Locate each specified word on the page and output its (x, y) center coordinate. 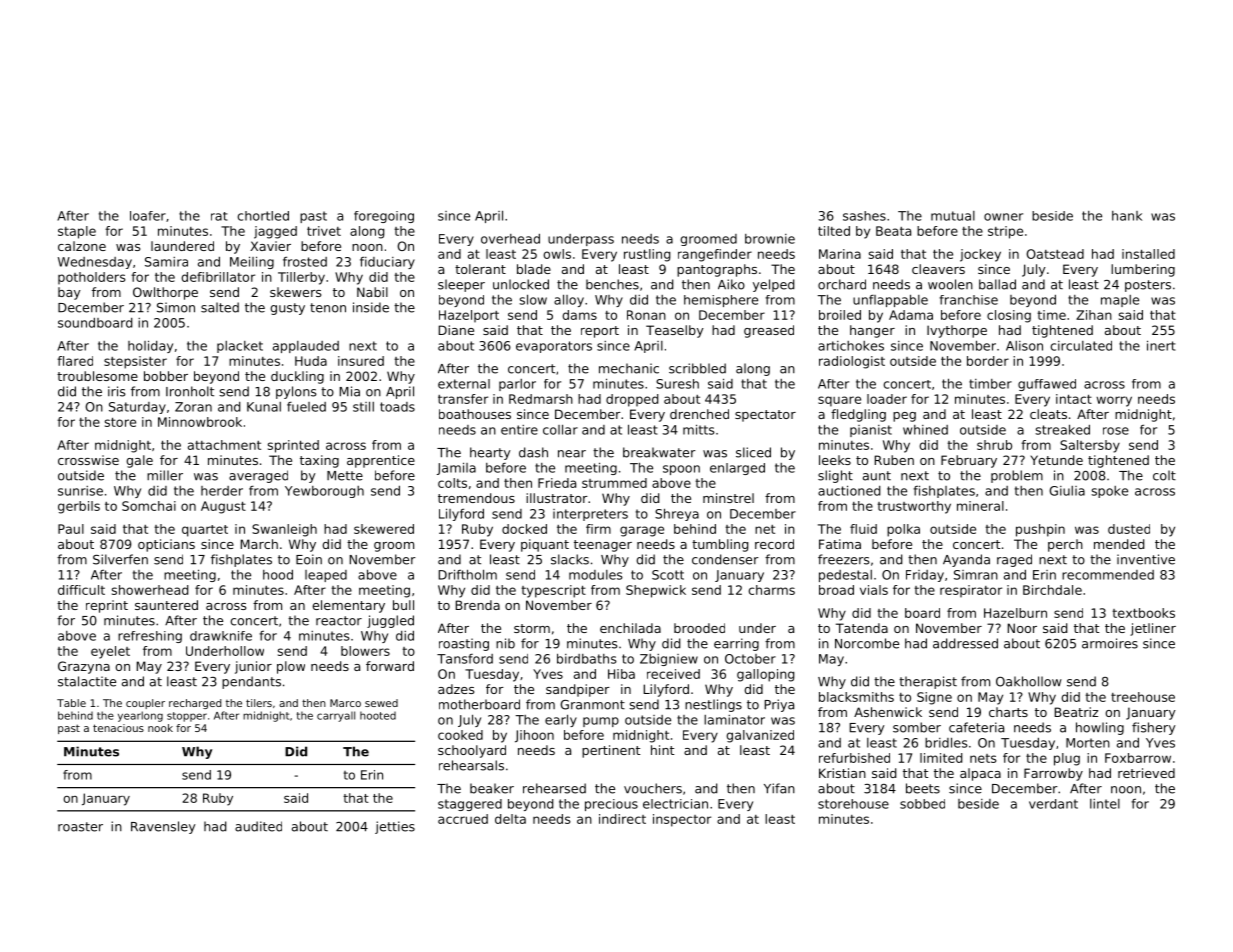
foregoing (384, 217)
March (259, 544)
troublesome (97, 376)
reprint (107, 606)
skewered (384, 529)
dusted (1129, 529)
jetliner (1153, 629)
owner (1003, 217)
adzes (456, 689)
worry (1114, 401)
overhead (510, 239)
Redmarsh (541, 399)
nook (160, 728)
